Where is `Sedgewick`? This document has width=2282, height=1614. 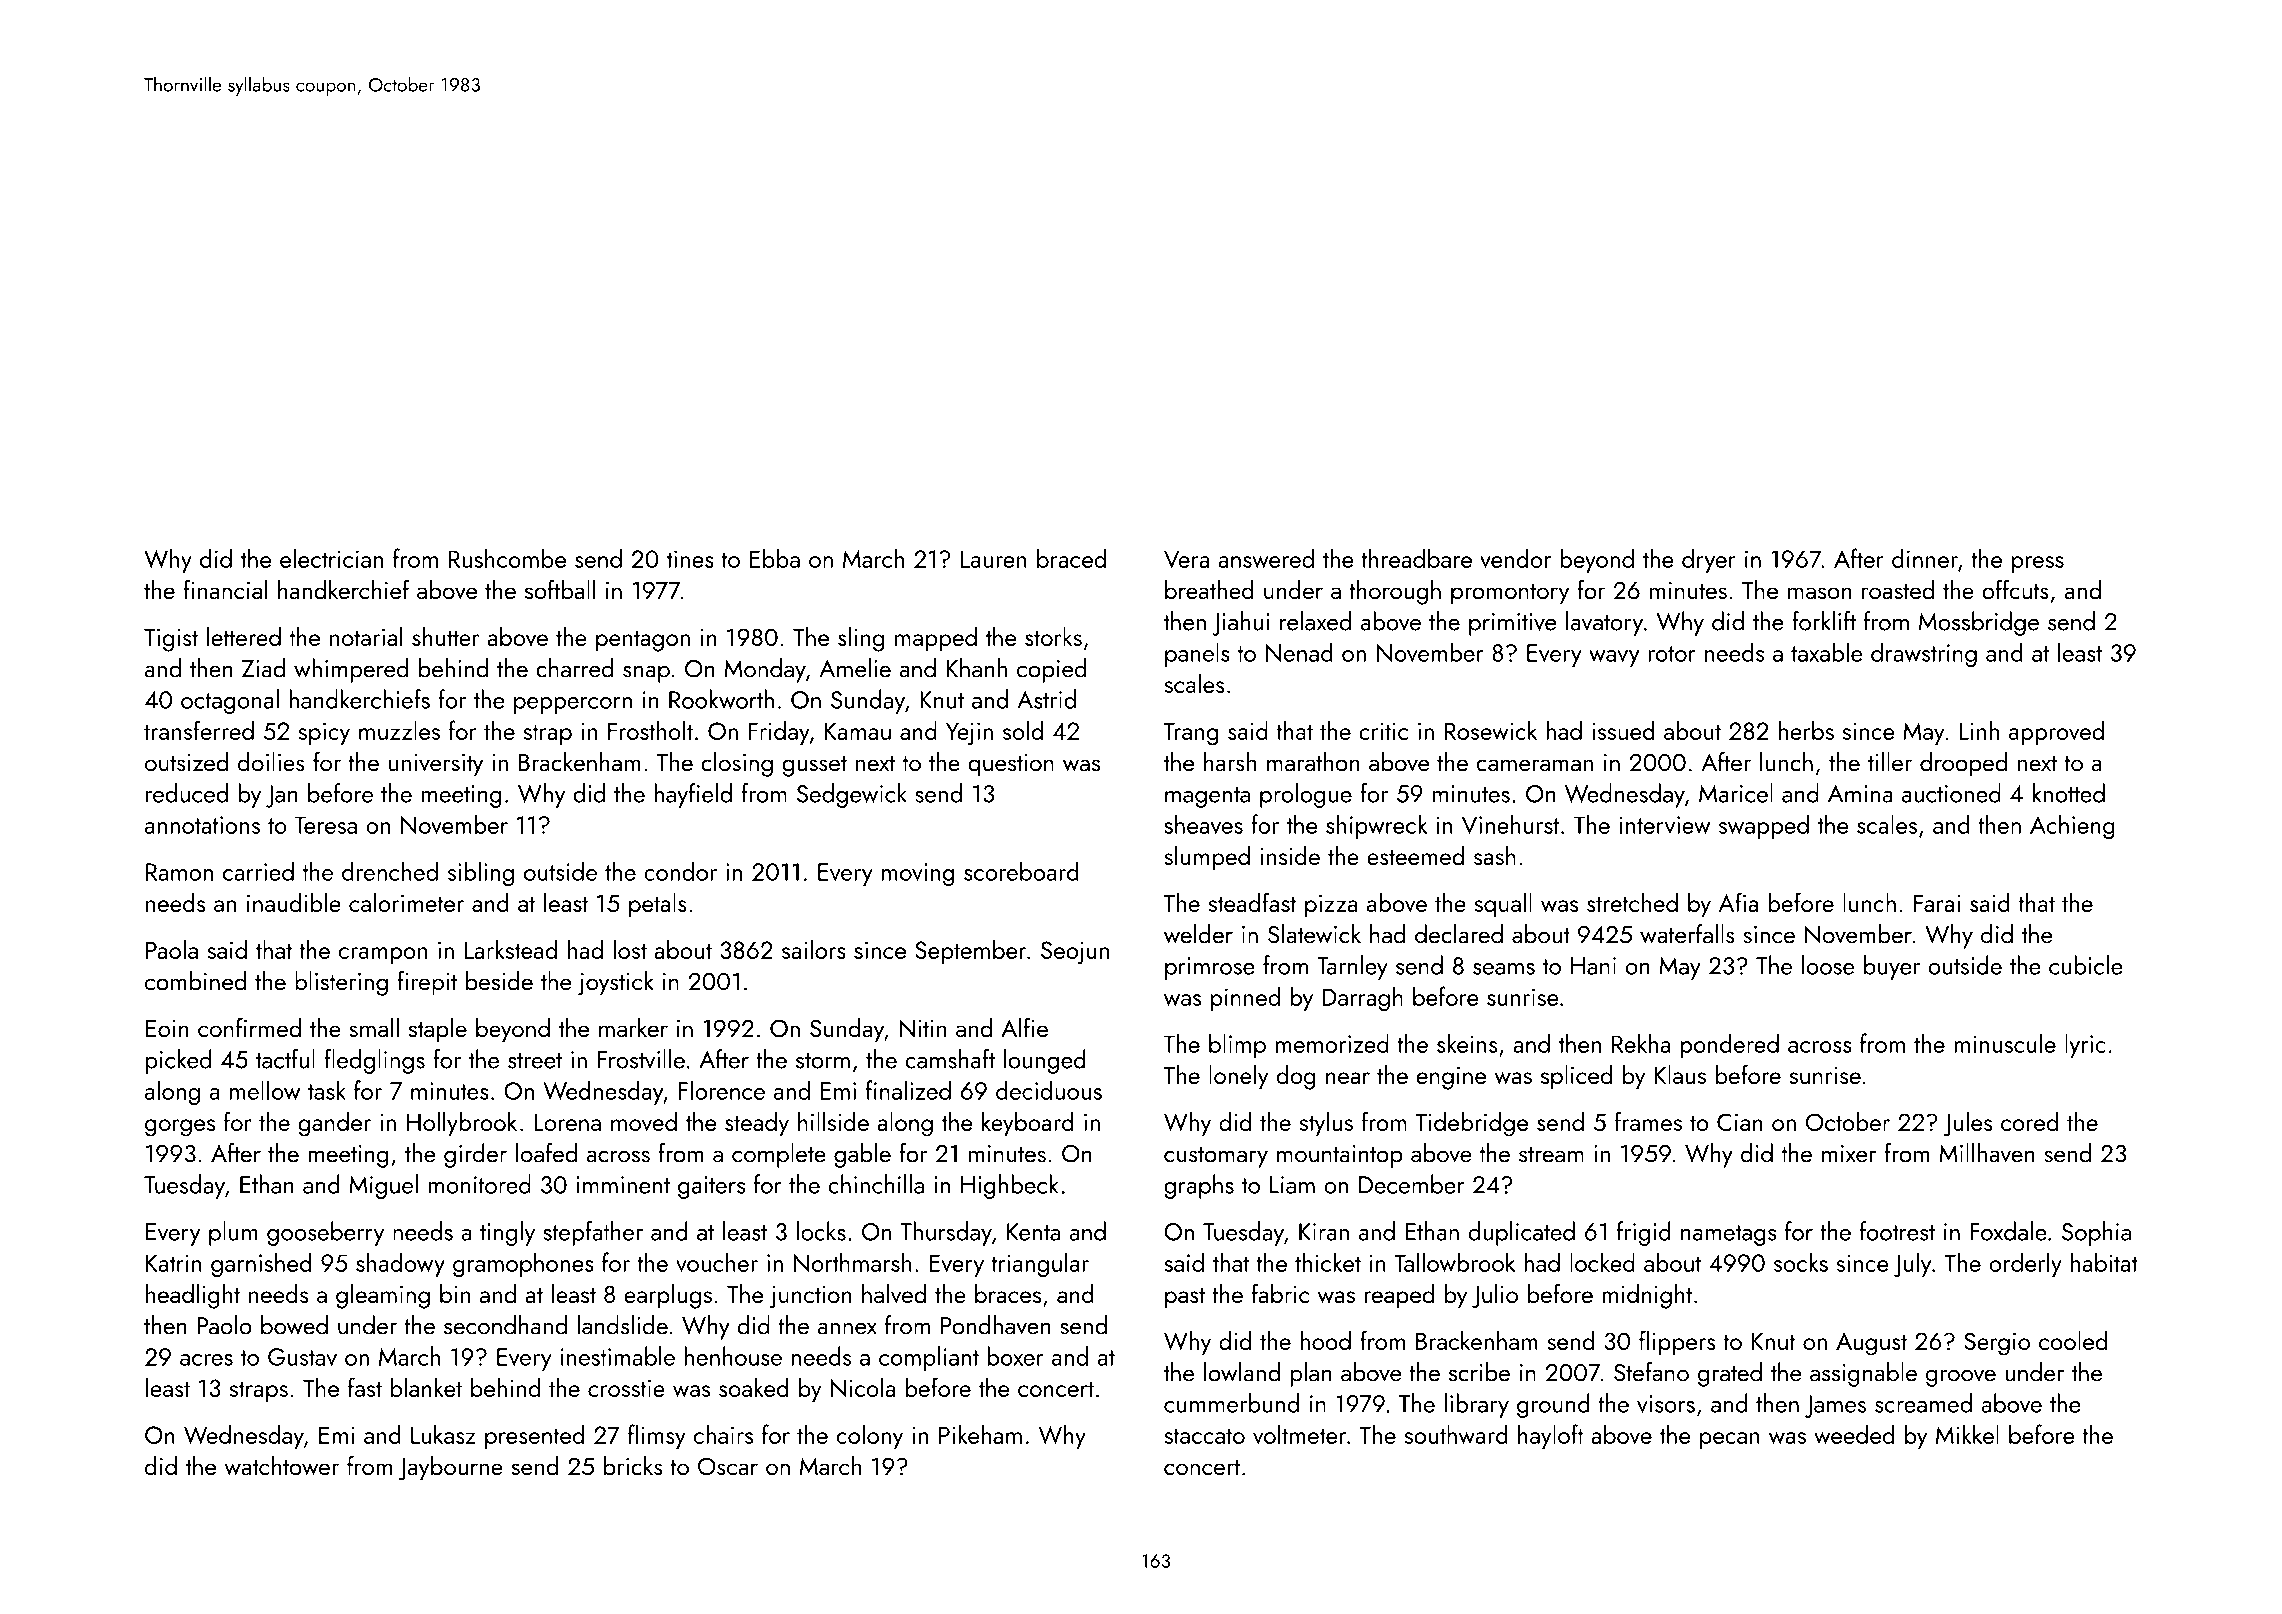 Sedgewick is located at coordinates (852, 795).
